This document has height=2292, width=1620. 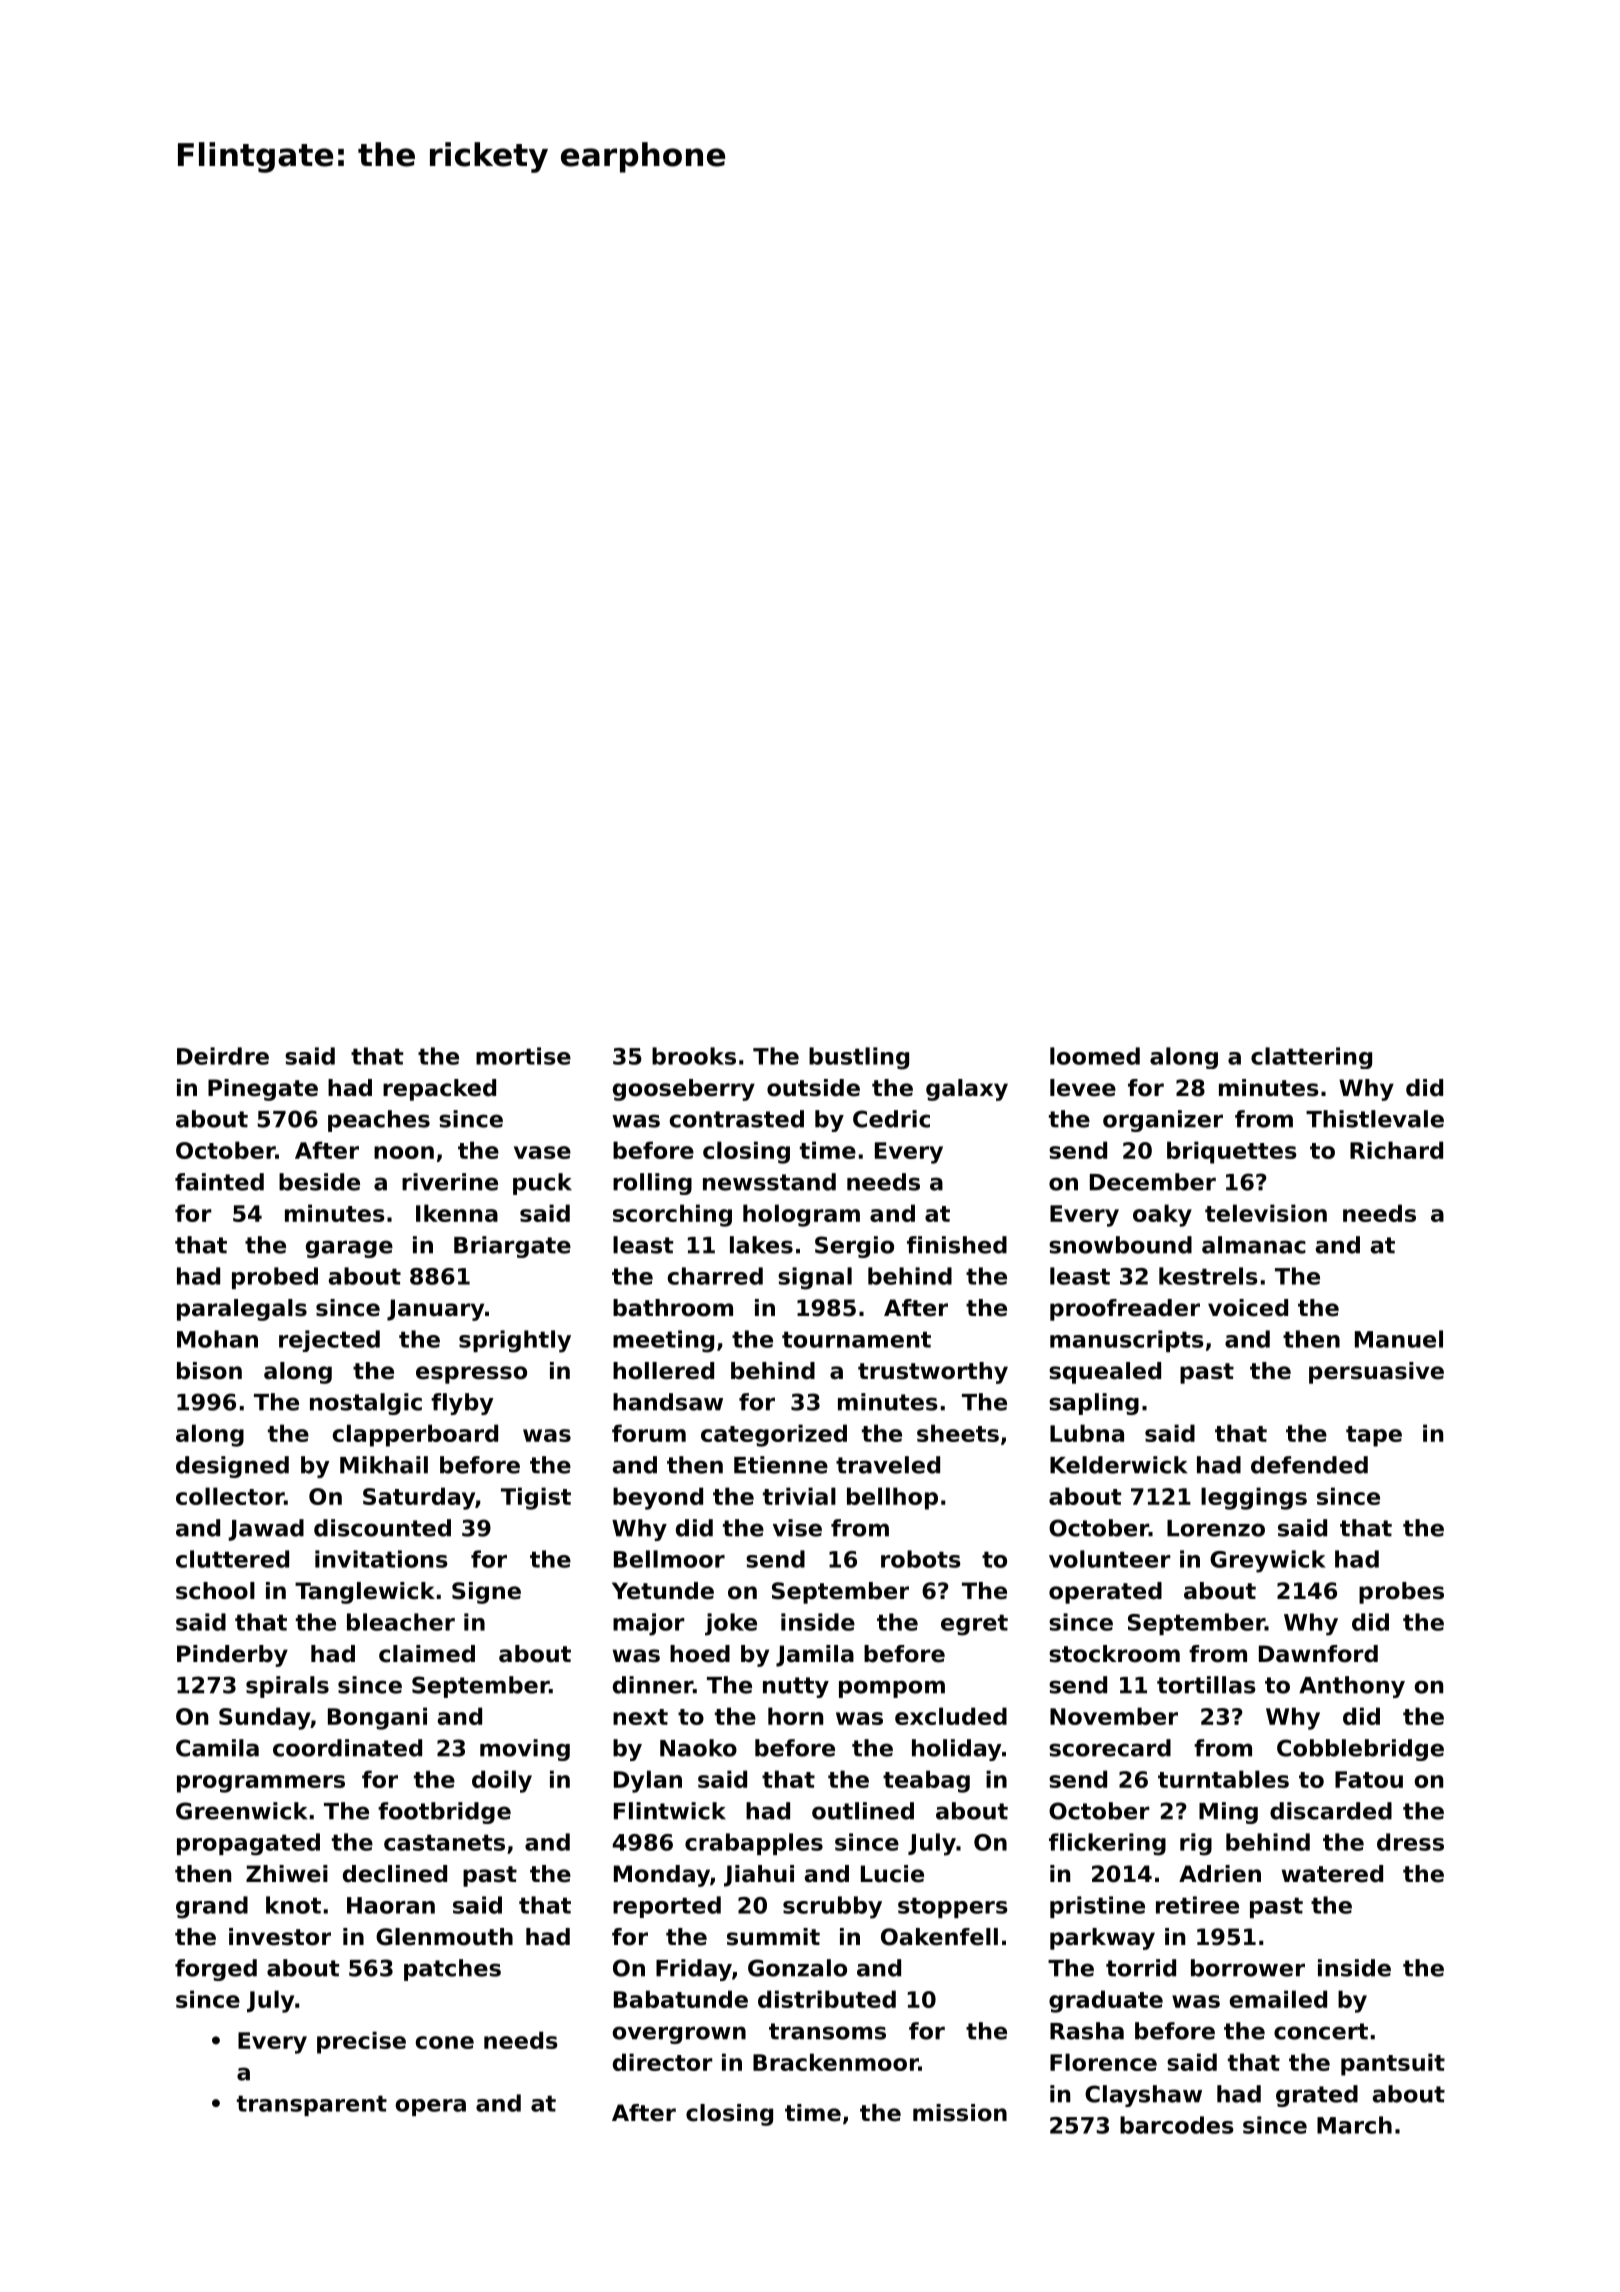 I want to click on Cedric, so click(x=891, y=1119).
